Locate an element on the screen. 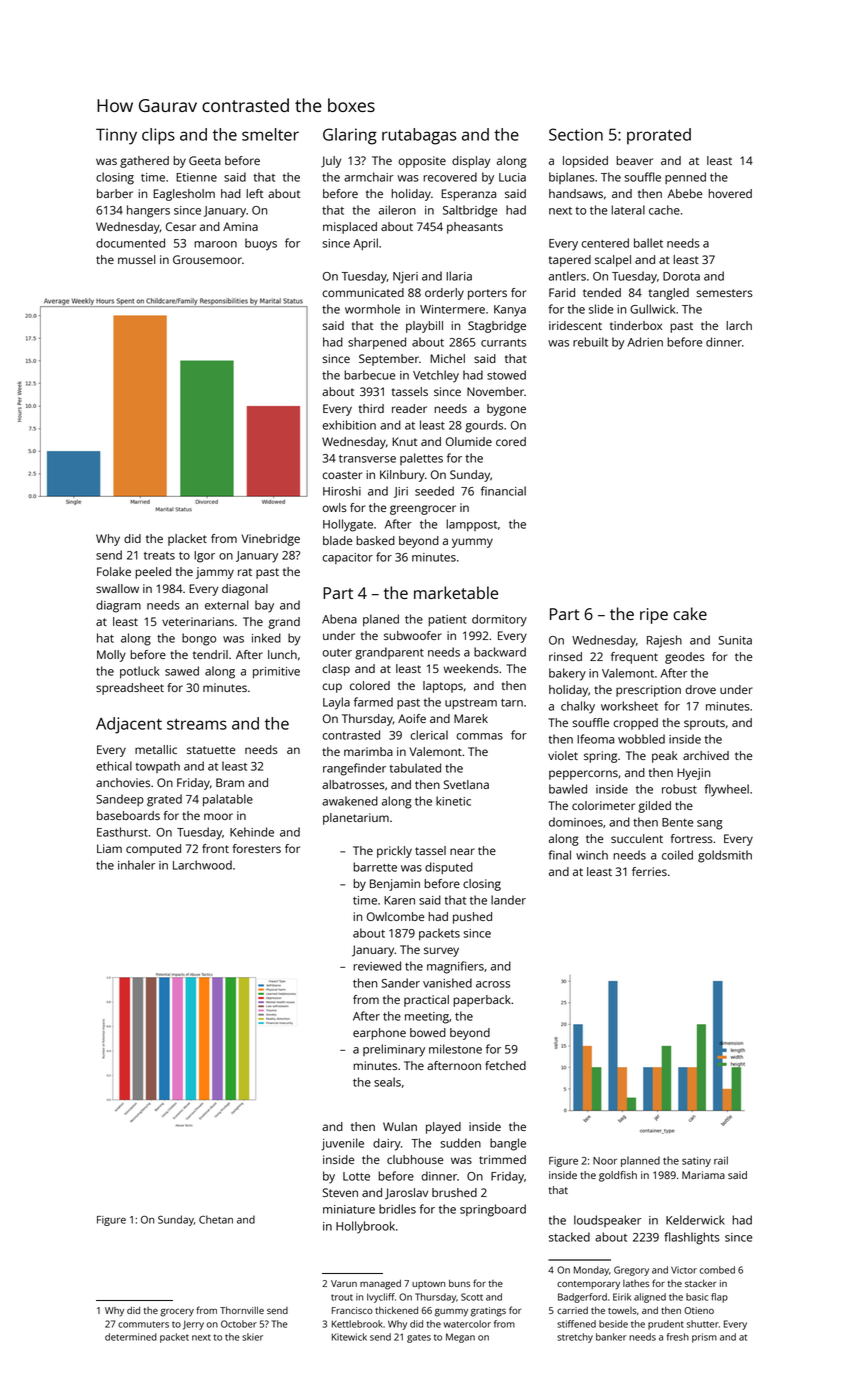  prorated is located at coordinates (659, 136).
